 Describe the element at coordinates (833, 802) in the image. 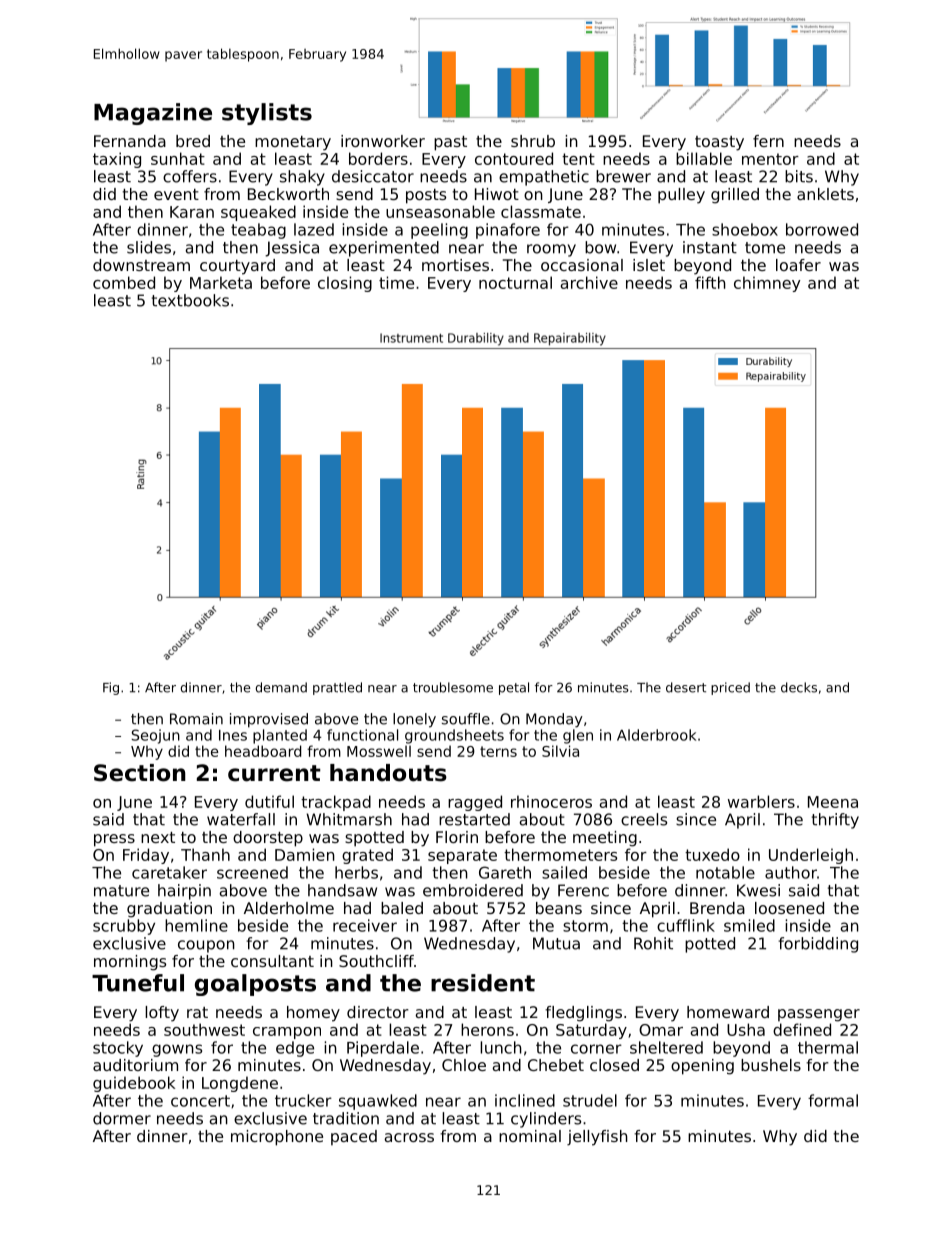

I see `Meena` at that location.
